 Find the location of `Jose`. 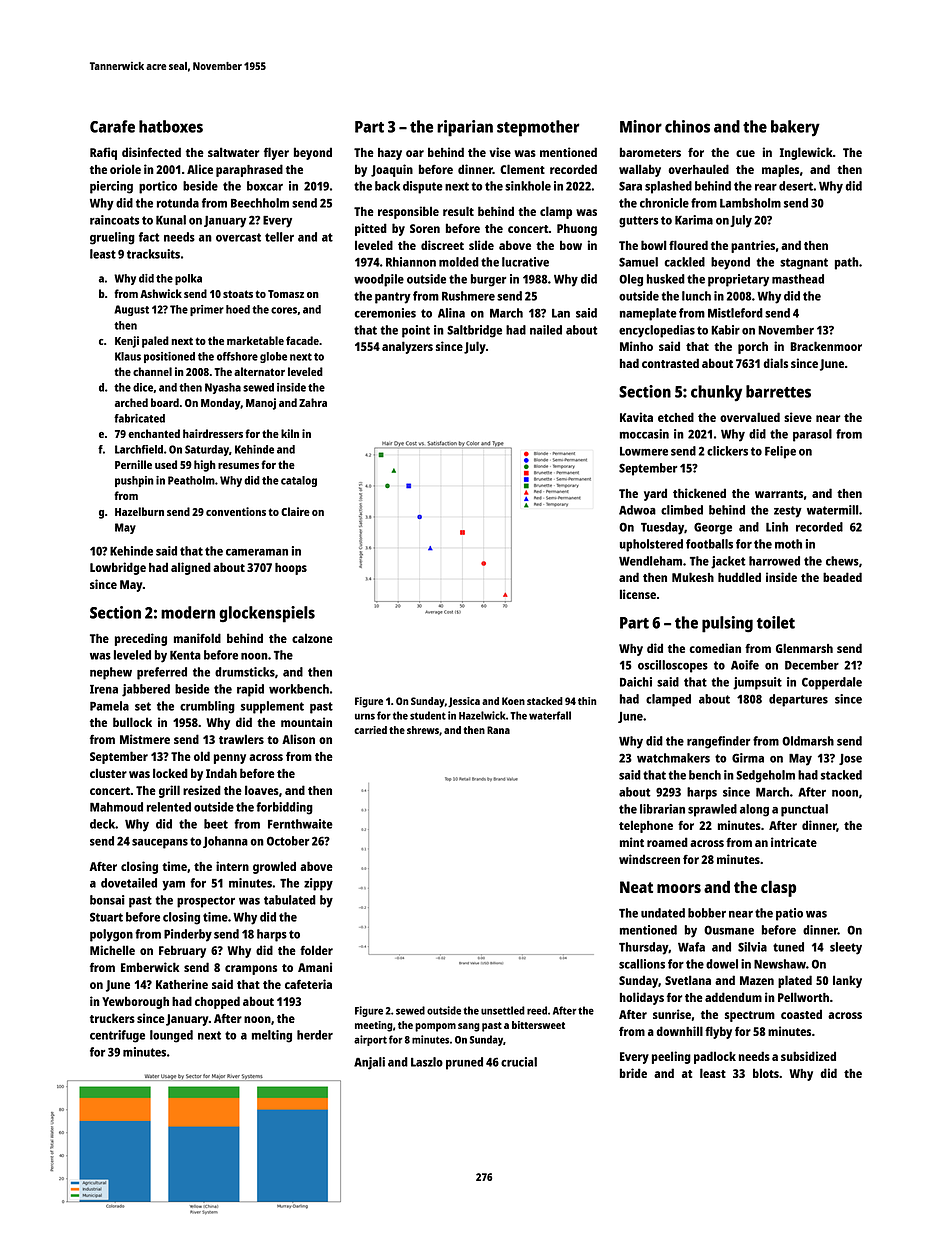

Jose is located at coordinates (850, 759).
